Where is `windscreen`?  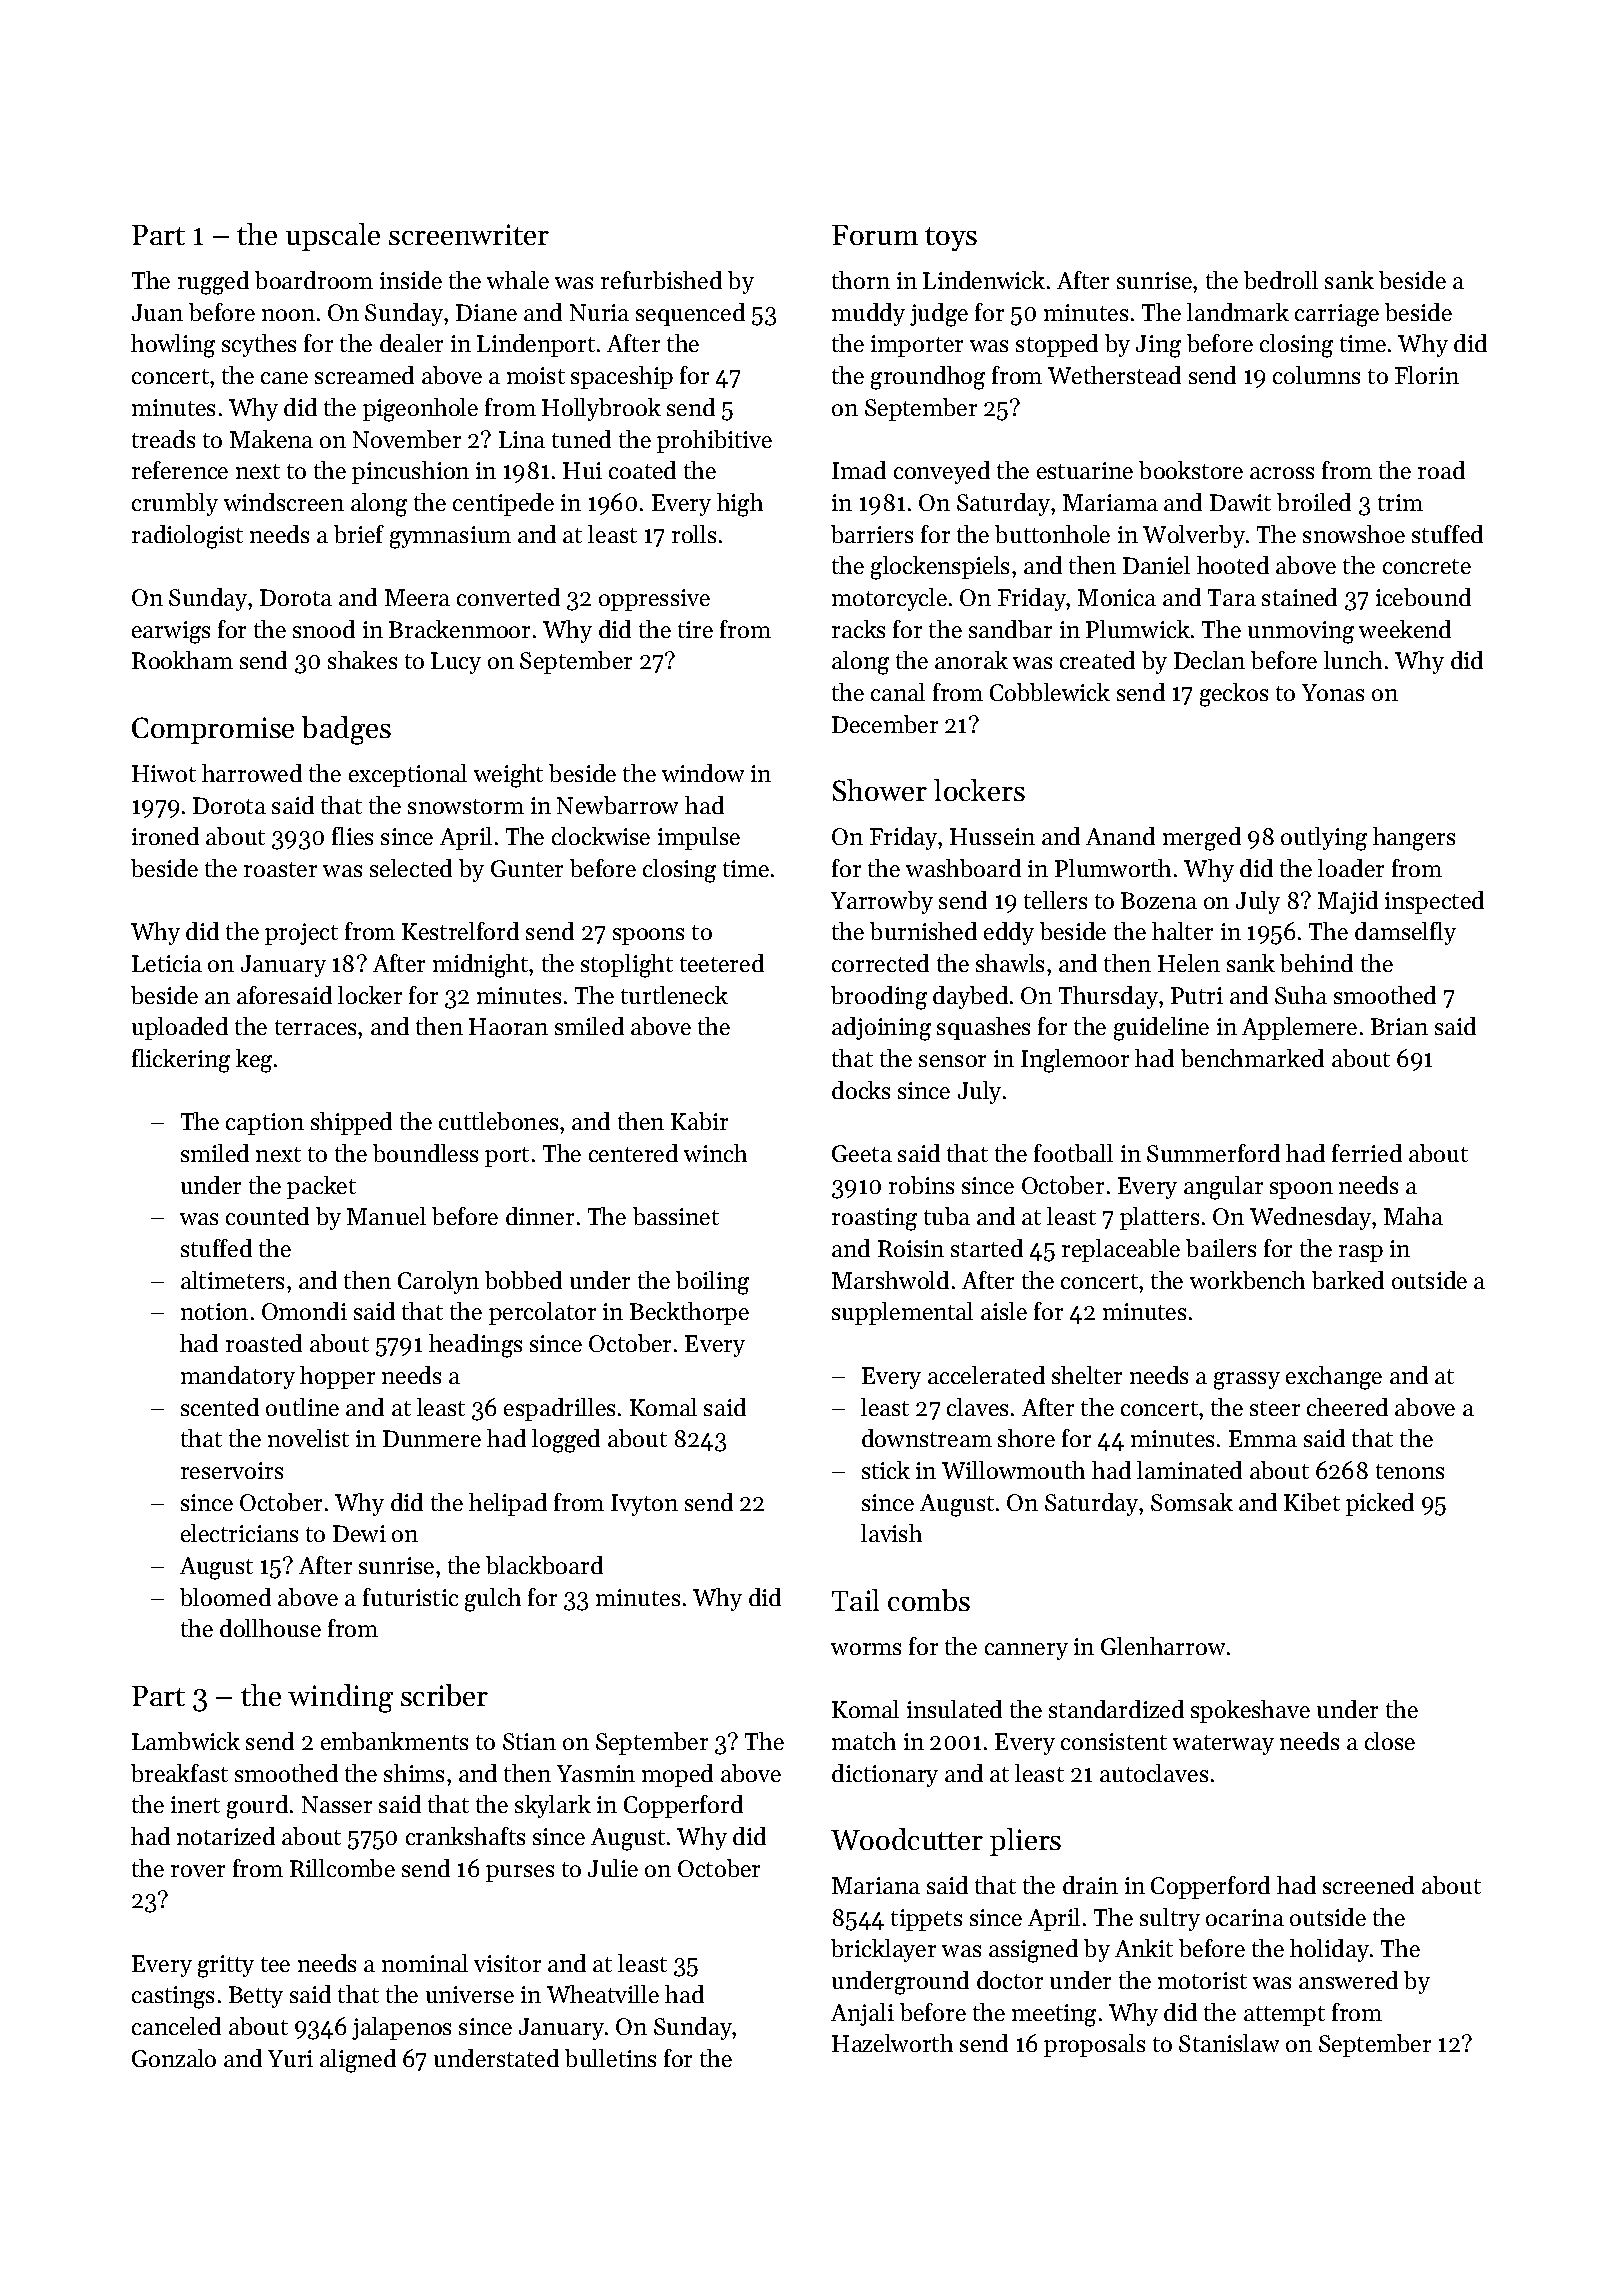
windscreen is located at coordinates (284, 502).
